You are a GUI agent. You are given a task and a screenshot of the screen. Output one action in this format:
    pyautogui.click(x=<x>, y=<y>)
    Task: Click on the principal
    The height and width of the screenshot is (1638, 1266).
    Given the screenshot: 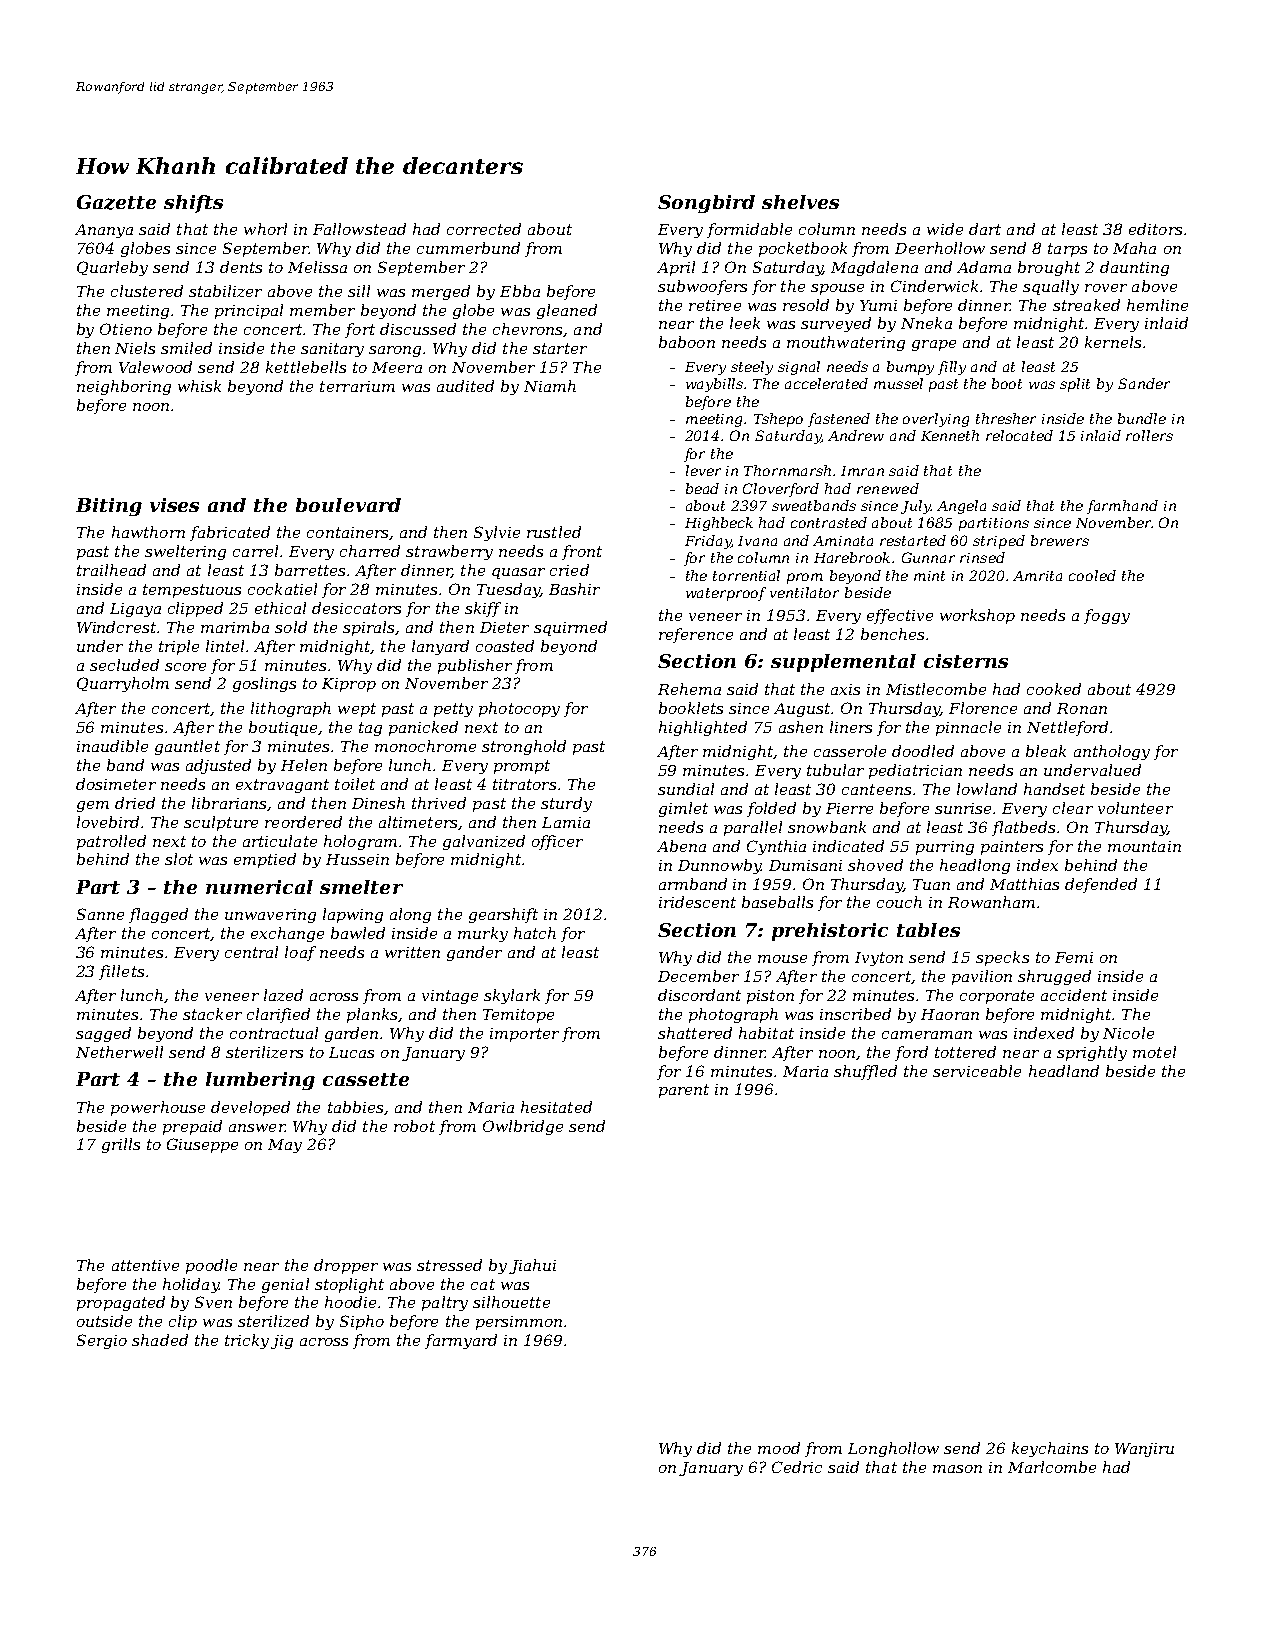 What is the action you would take?
    pyautogui.click(x=249, y=311)
